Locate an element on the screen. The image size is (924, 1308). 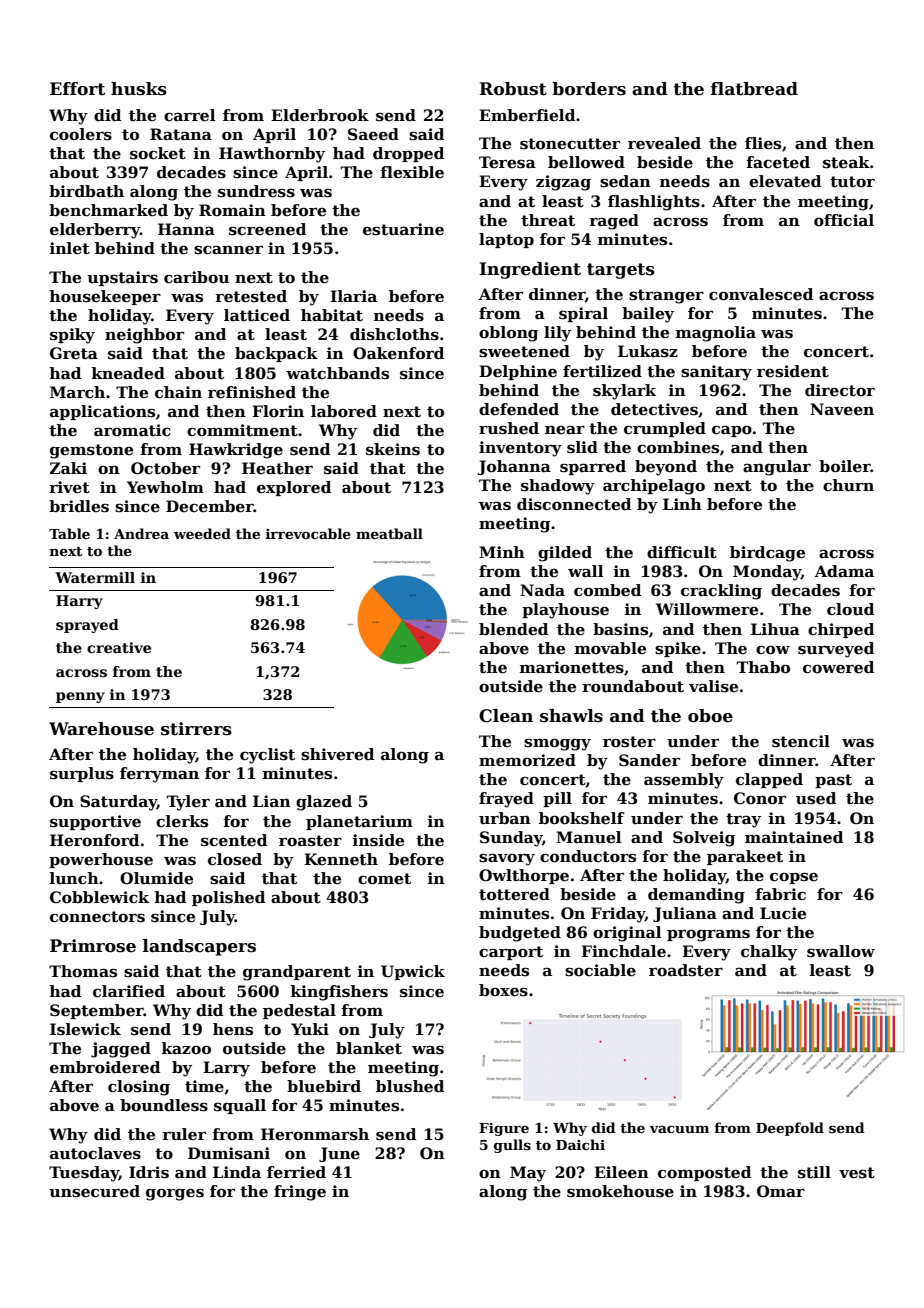
birdcage is located at coordinates (767, 554).
